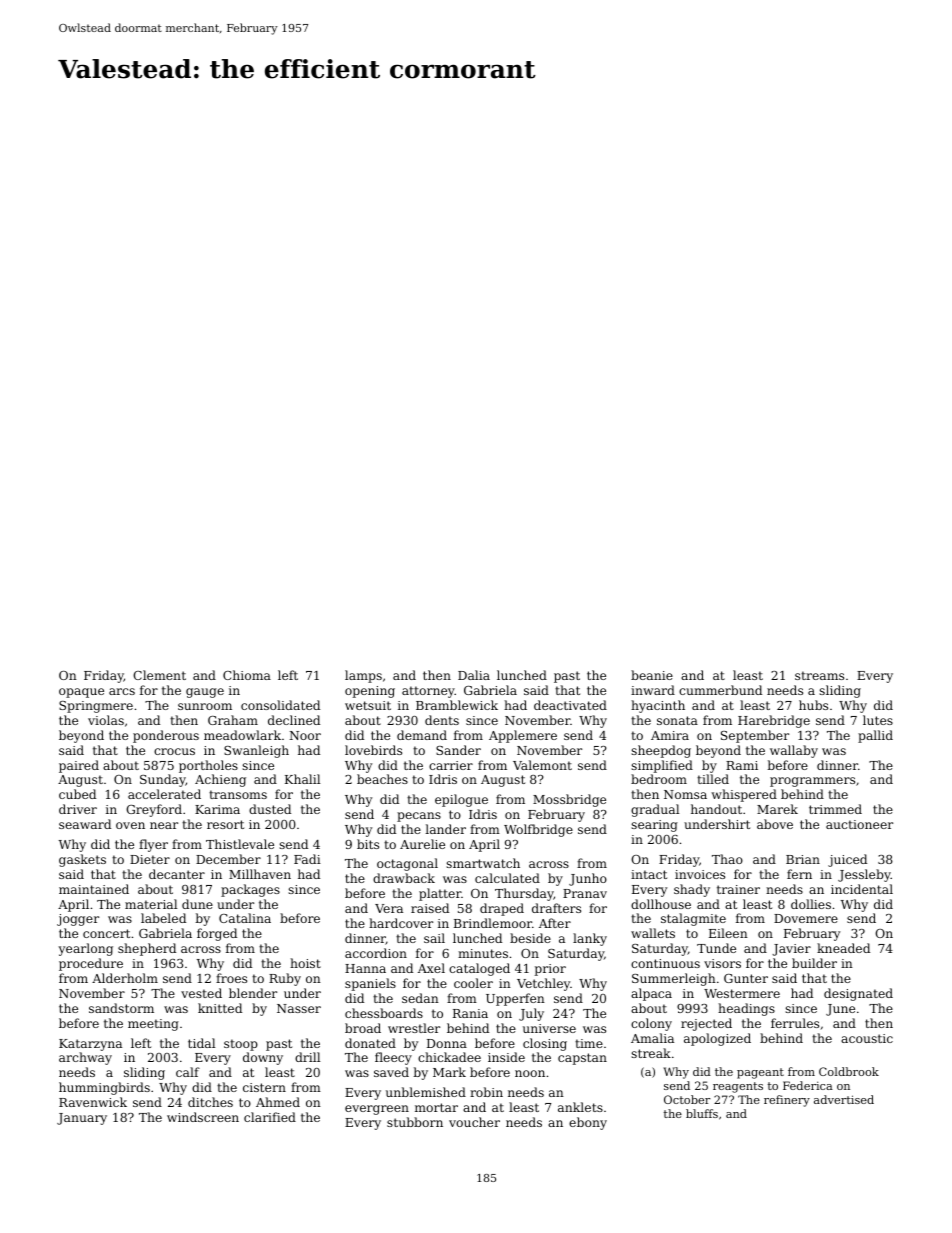 The height and width of the image is (1233, 952). Describe the element at coordinates (515, 999) in the image. I see `Upperfen` at that location.
